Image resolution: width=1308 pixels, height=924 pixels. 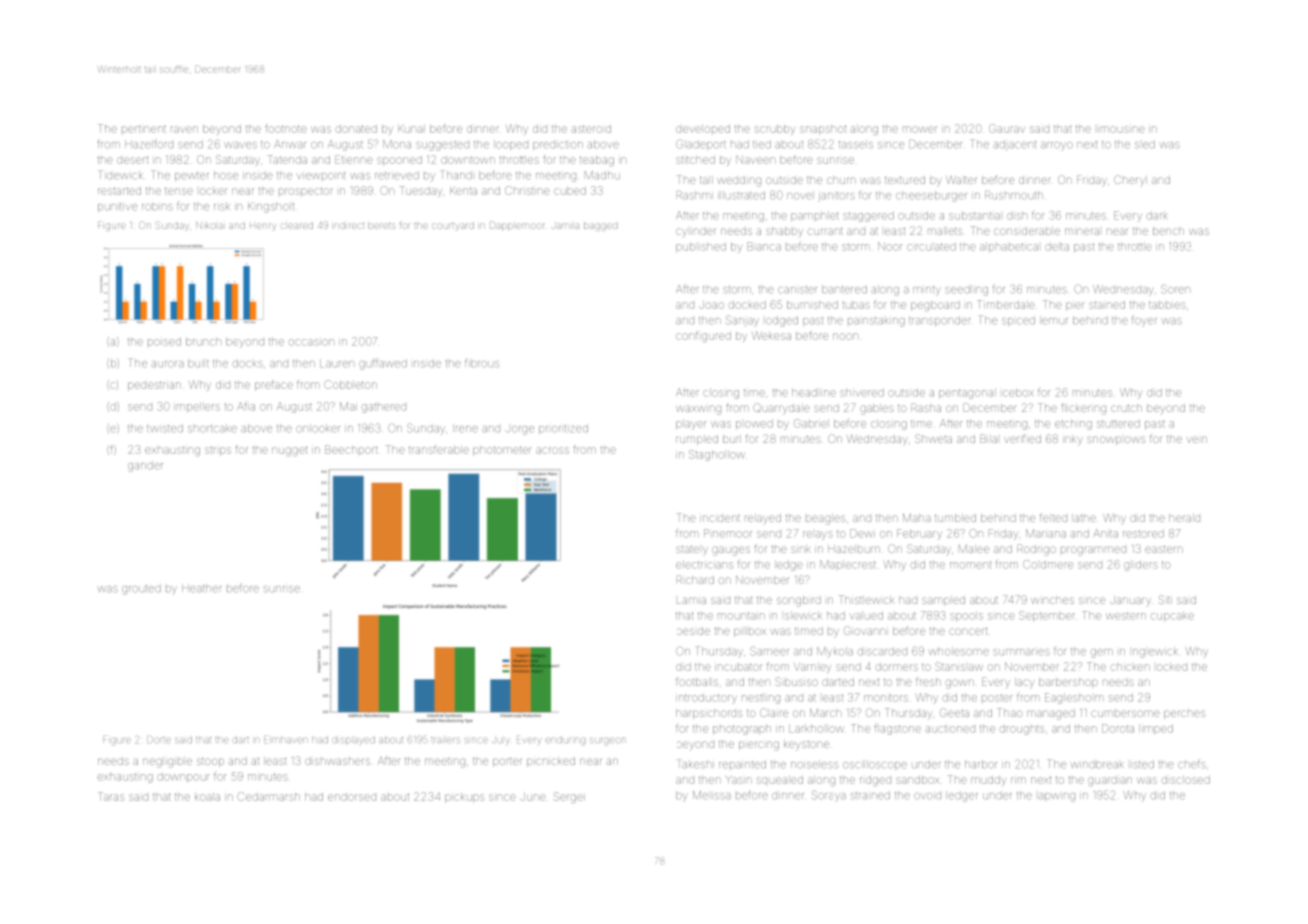 What do you see at coordinates (591, 129) in the image?
I see `asteroid` at bounding box center [591, 129].
